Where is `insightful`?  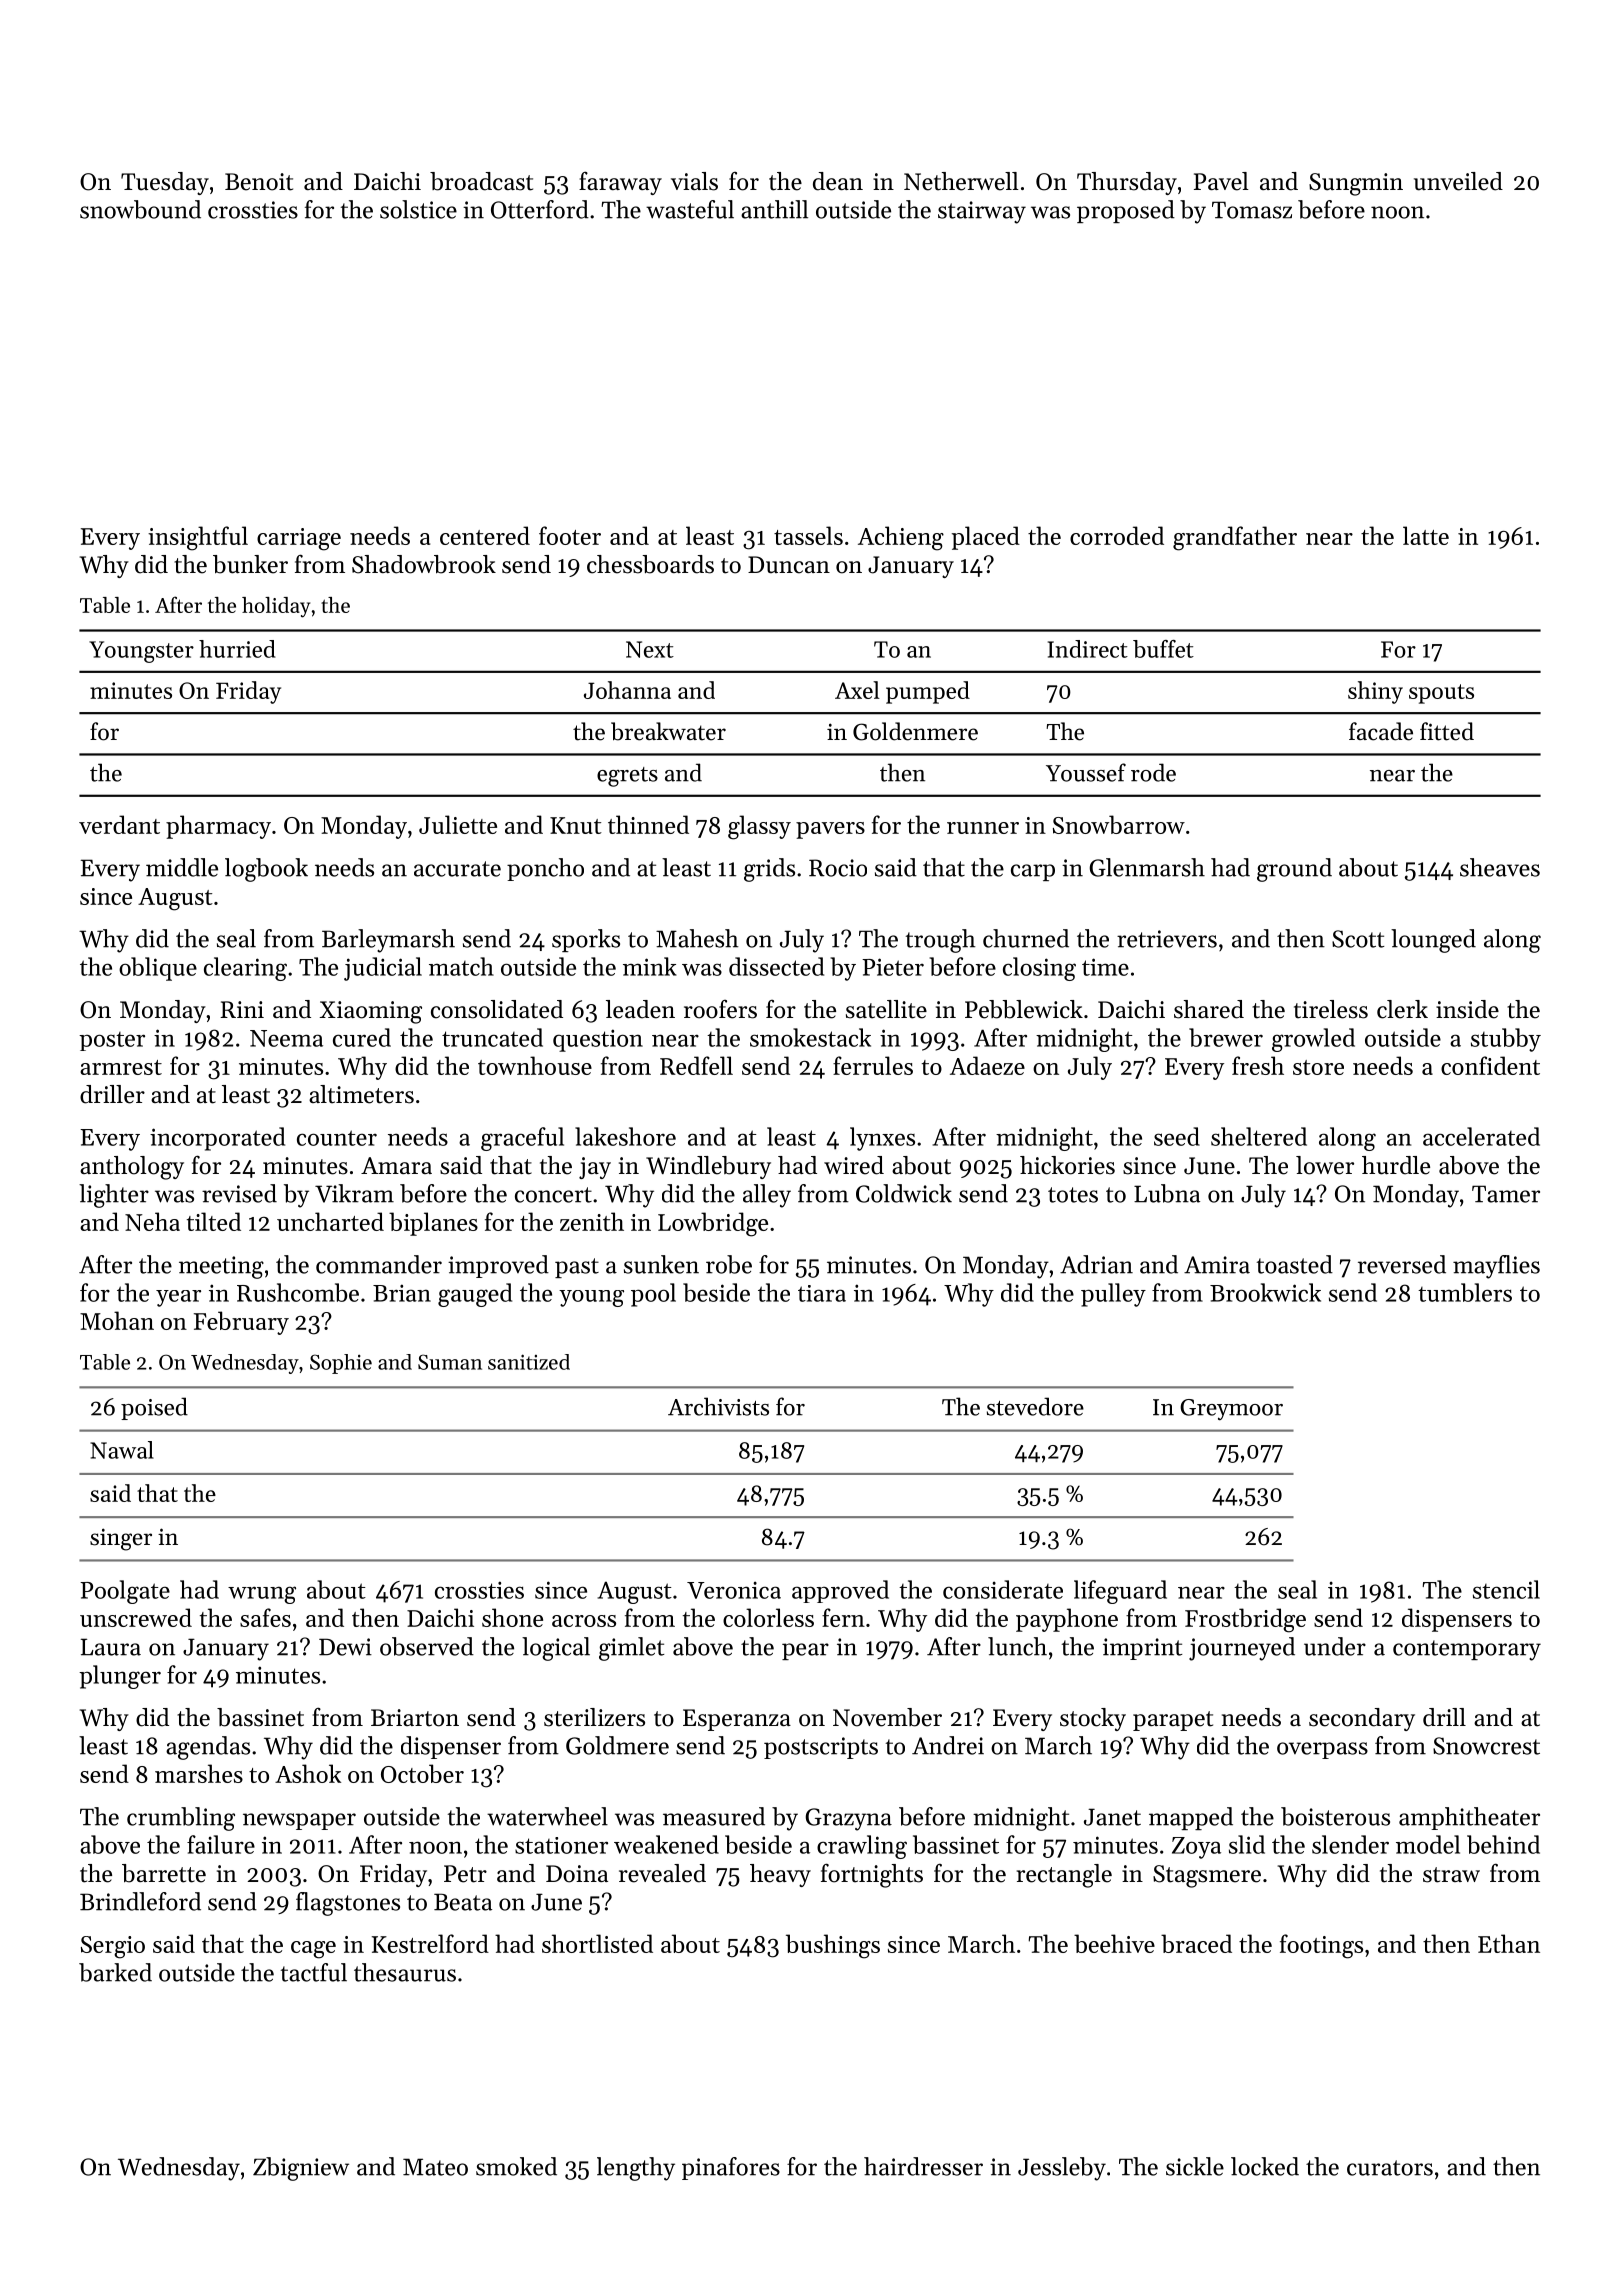
insightful is located at coordinates (198, 538).
